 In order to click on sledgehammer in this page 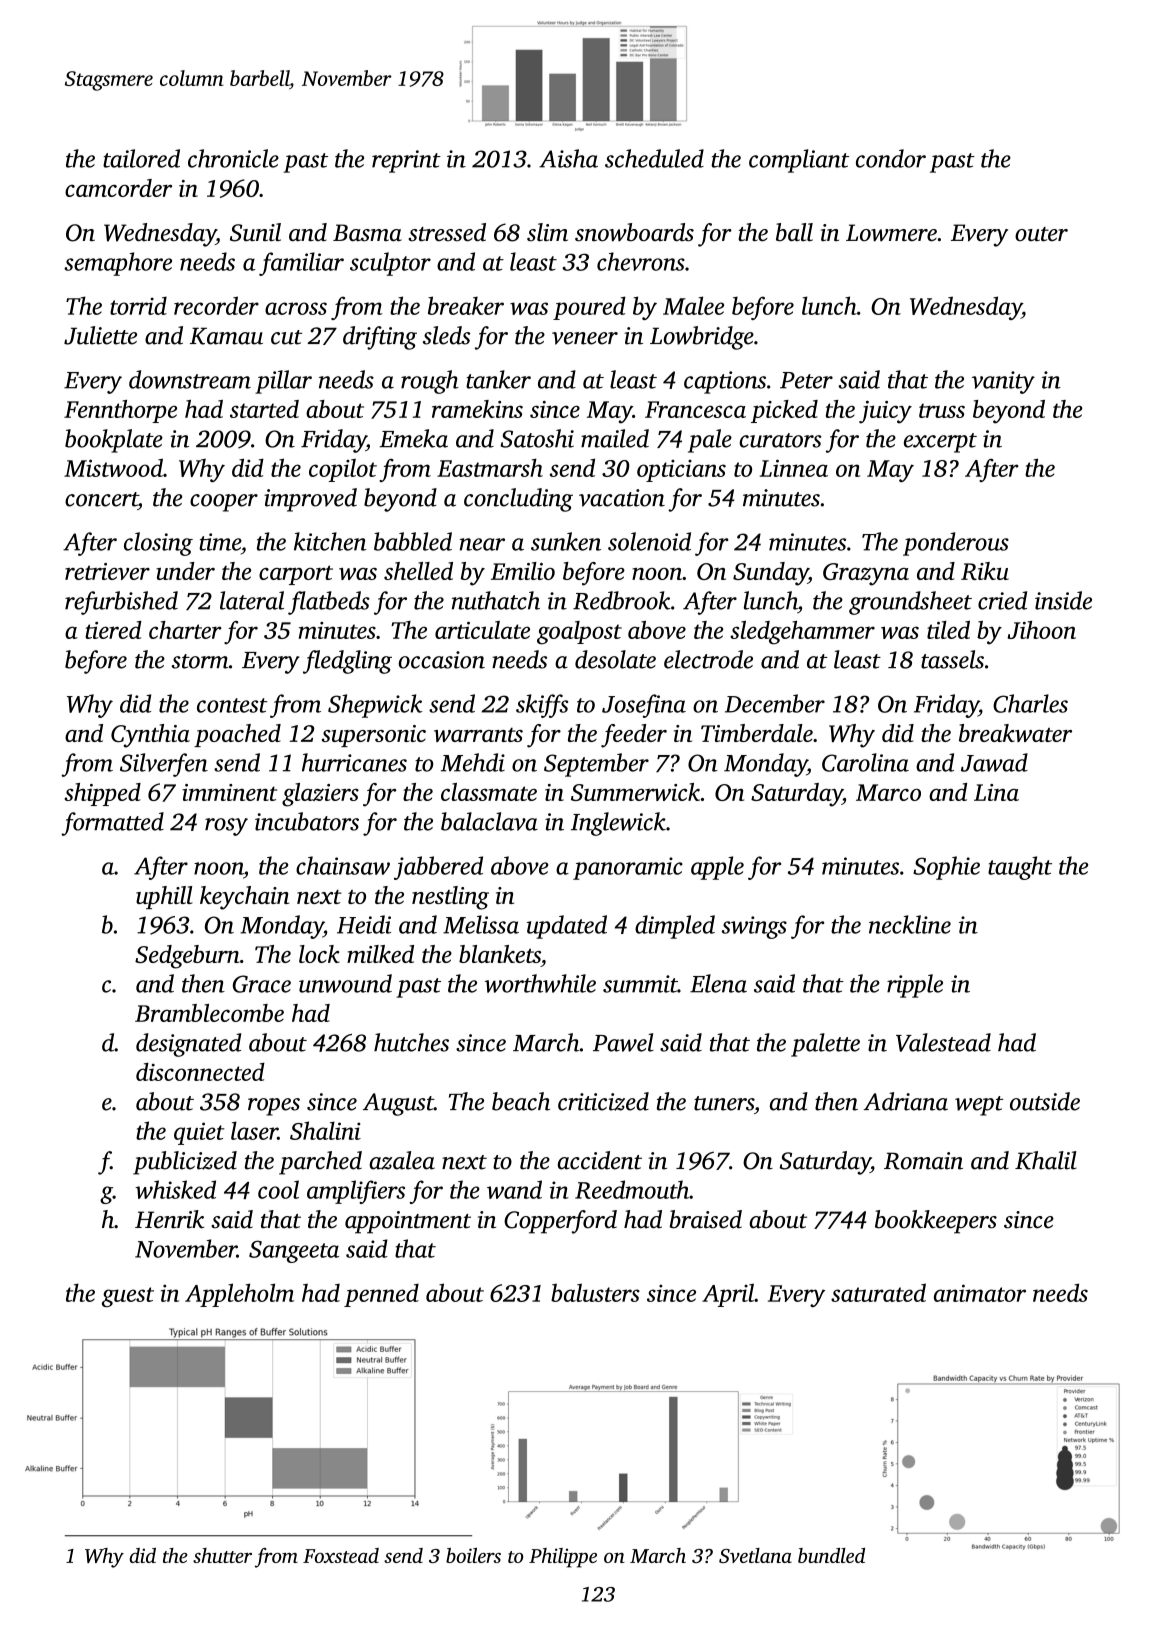, I will do `click(802, 633)`.
